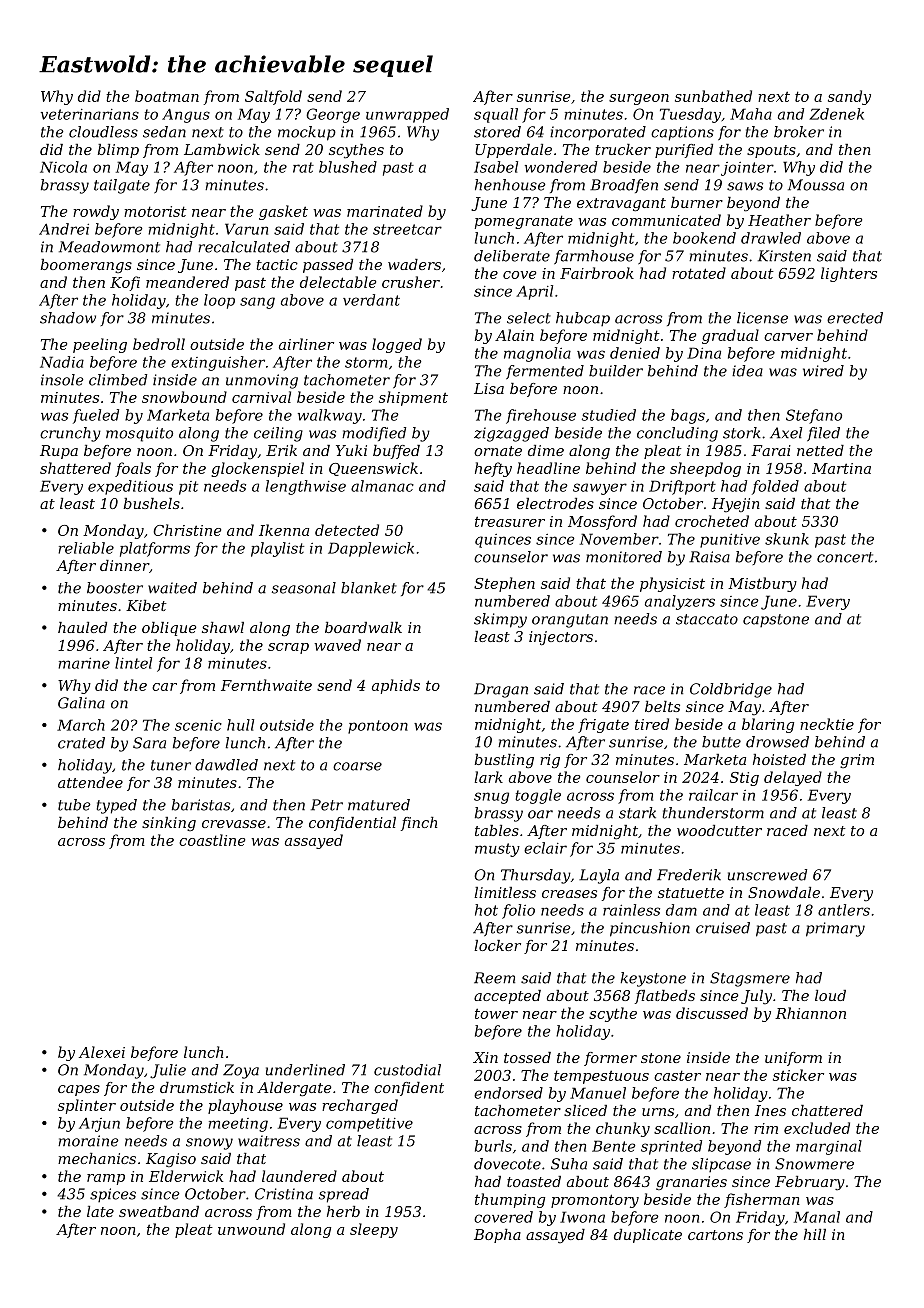 The height and width of the image is (1308, 924). Describe the element at coordinates (762, 584) in the image. I see `Mistbury` at that location.
